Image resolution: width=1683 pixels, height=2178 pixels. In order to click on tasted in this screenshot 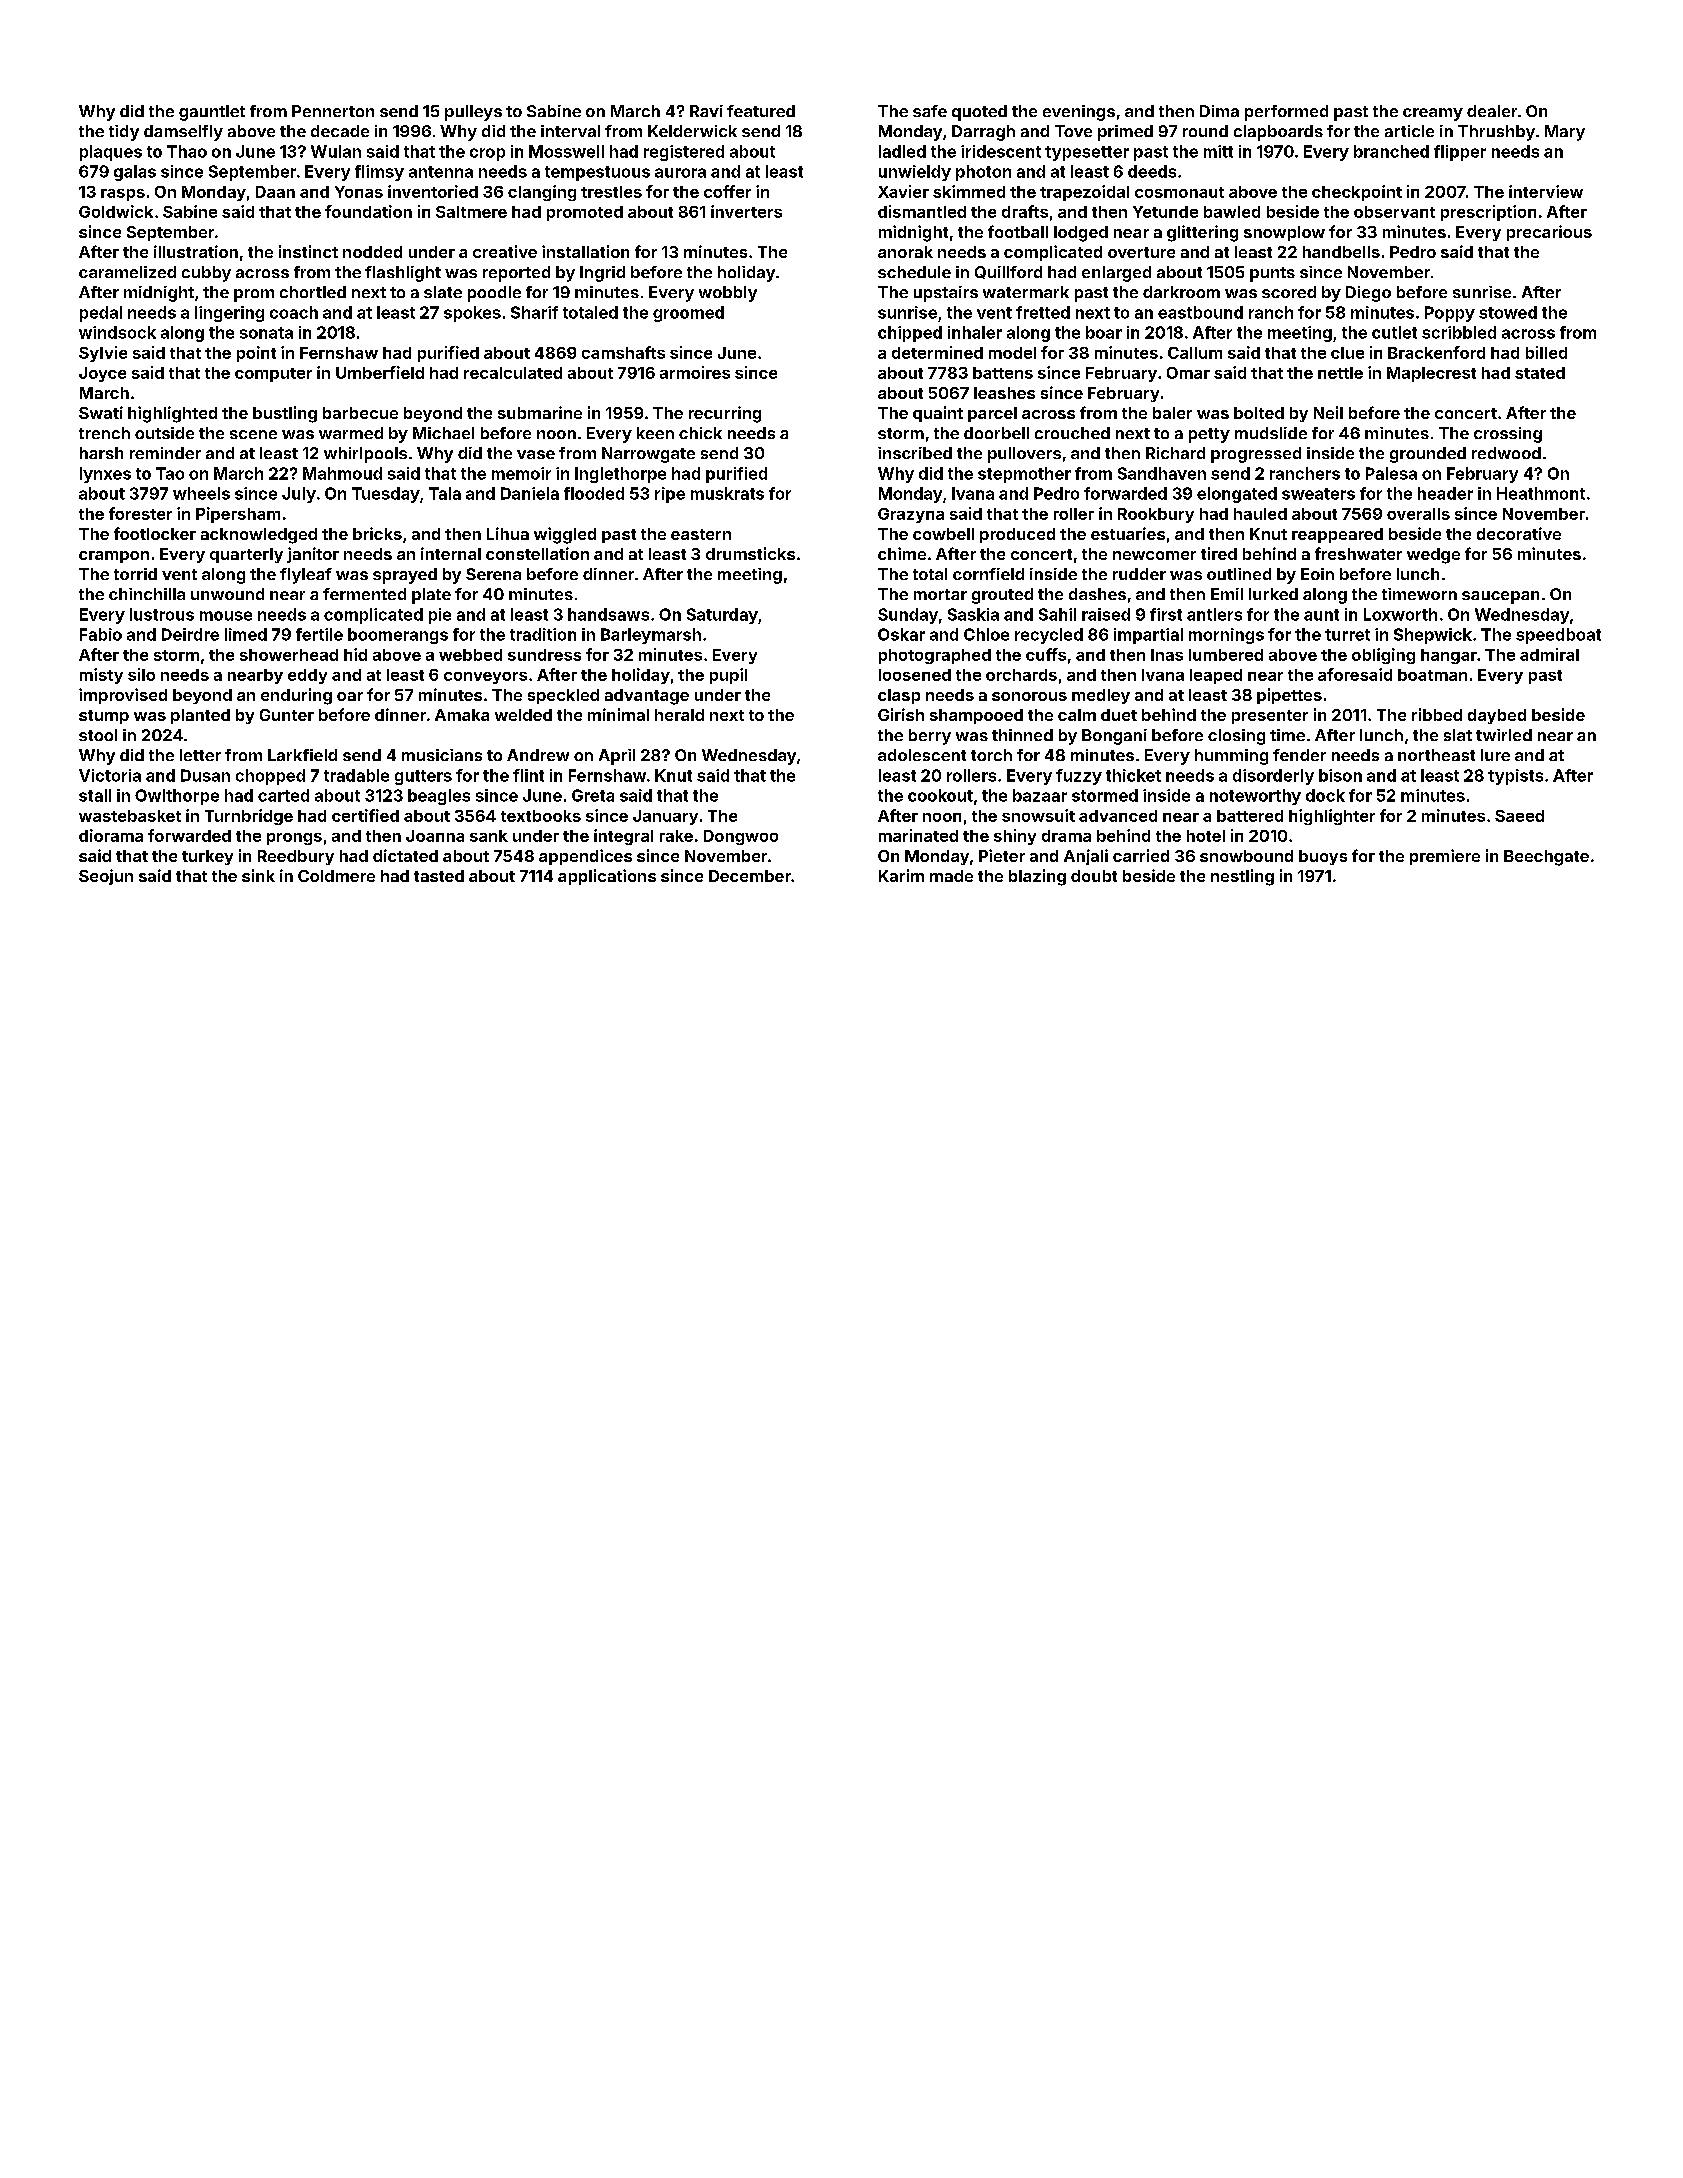, I will do `click(439, 876)`.
